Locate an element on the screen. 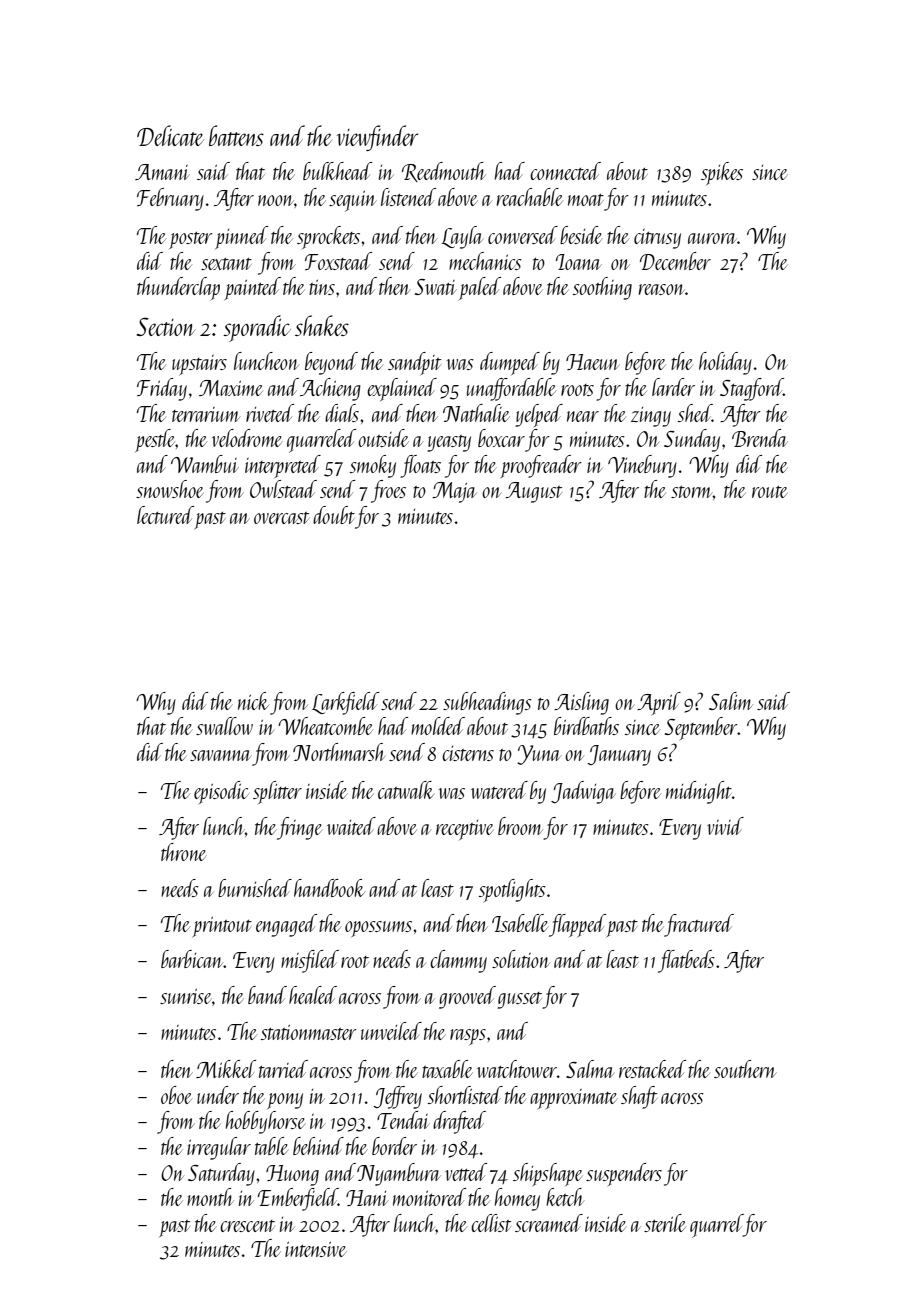  swallow is located at coordinates (224, 726).
